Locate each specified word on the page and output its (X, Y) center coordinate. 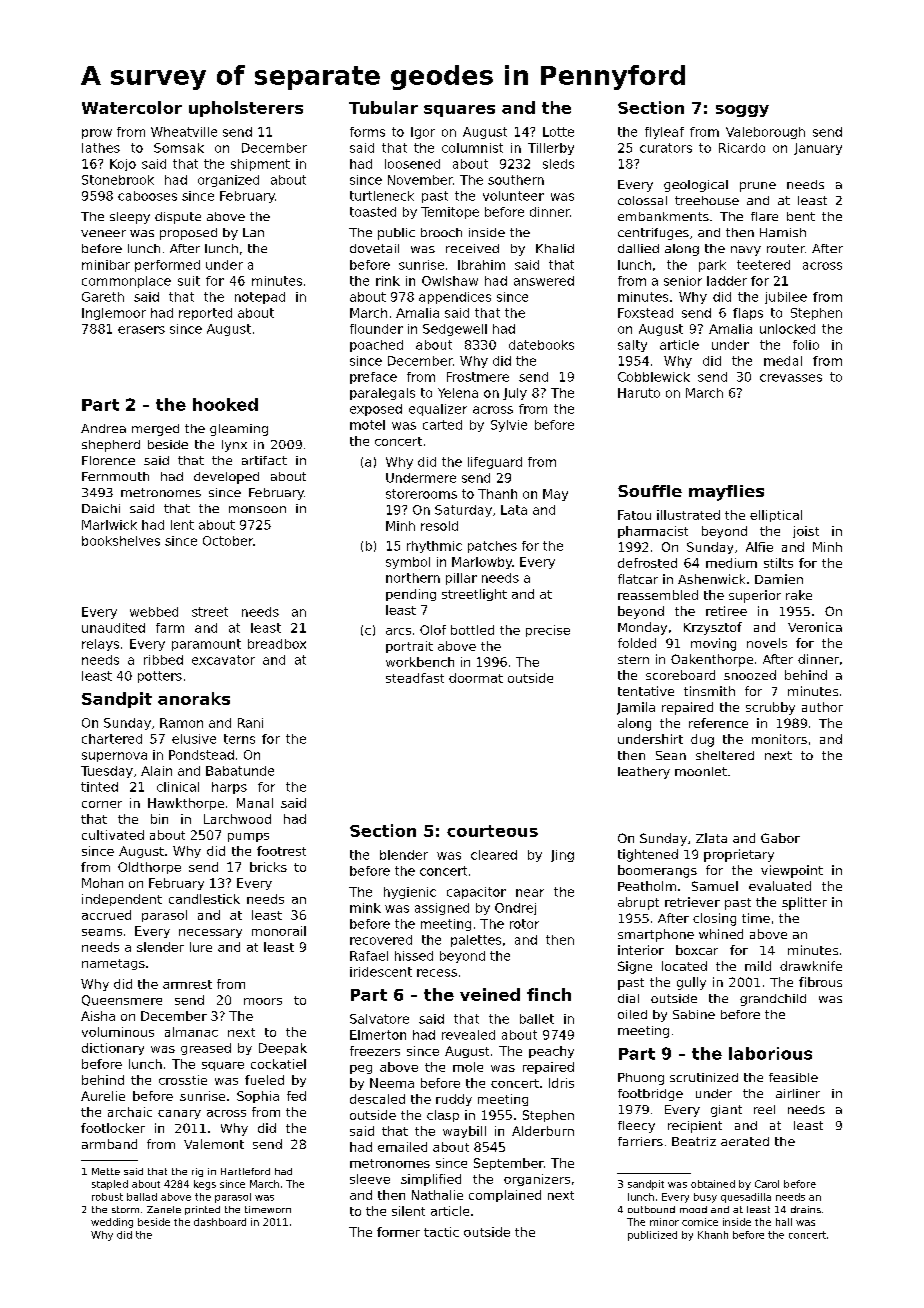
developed (226, 478)
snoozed (750, 675)
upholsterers (246, 109)
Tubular (383, 107)
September (509, 1164)
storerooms (421, 494)
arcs (398, 631)
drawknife (811, 966)
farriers (640, 1141)
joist (806, 532)
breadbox (277, 644)
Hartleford (245, 1171)
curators (666, 148)
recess (437, 973)
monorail (279, 931)
